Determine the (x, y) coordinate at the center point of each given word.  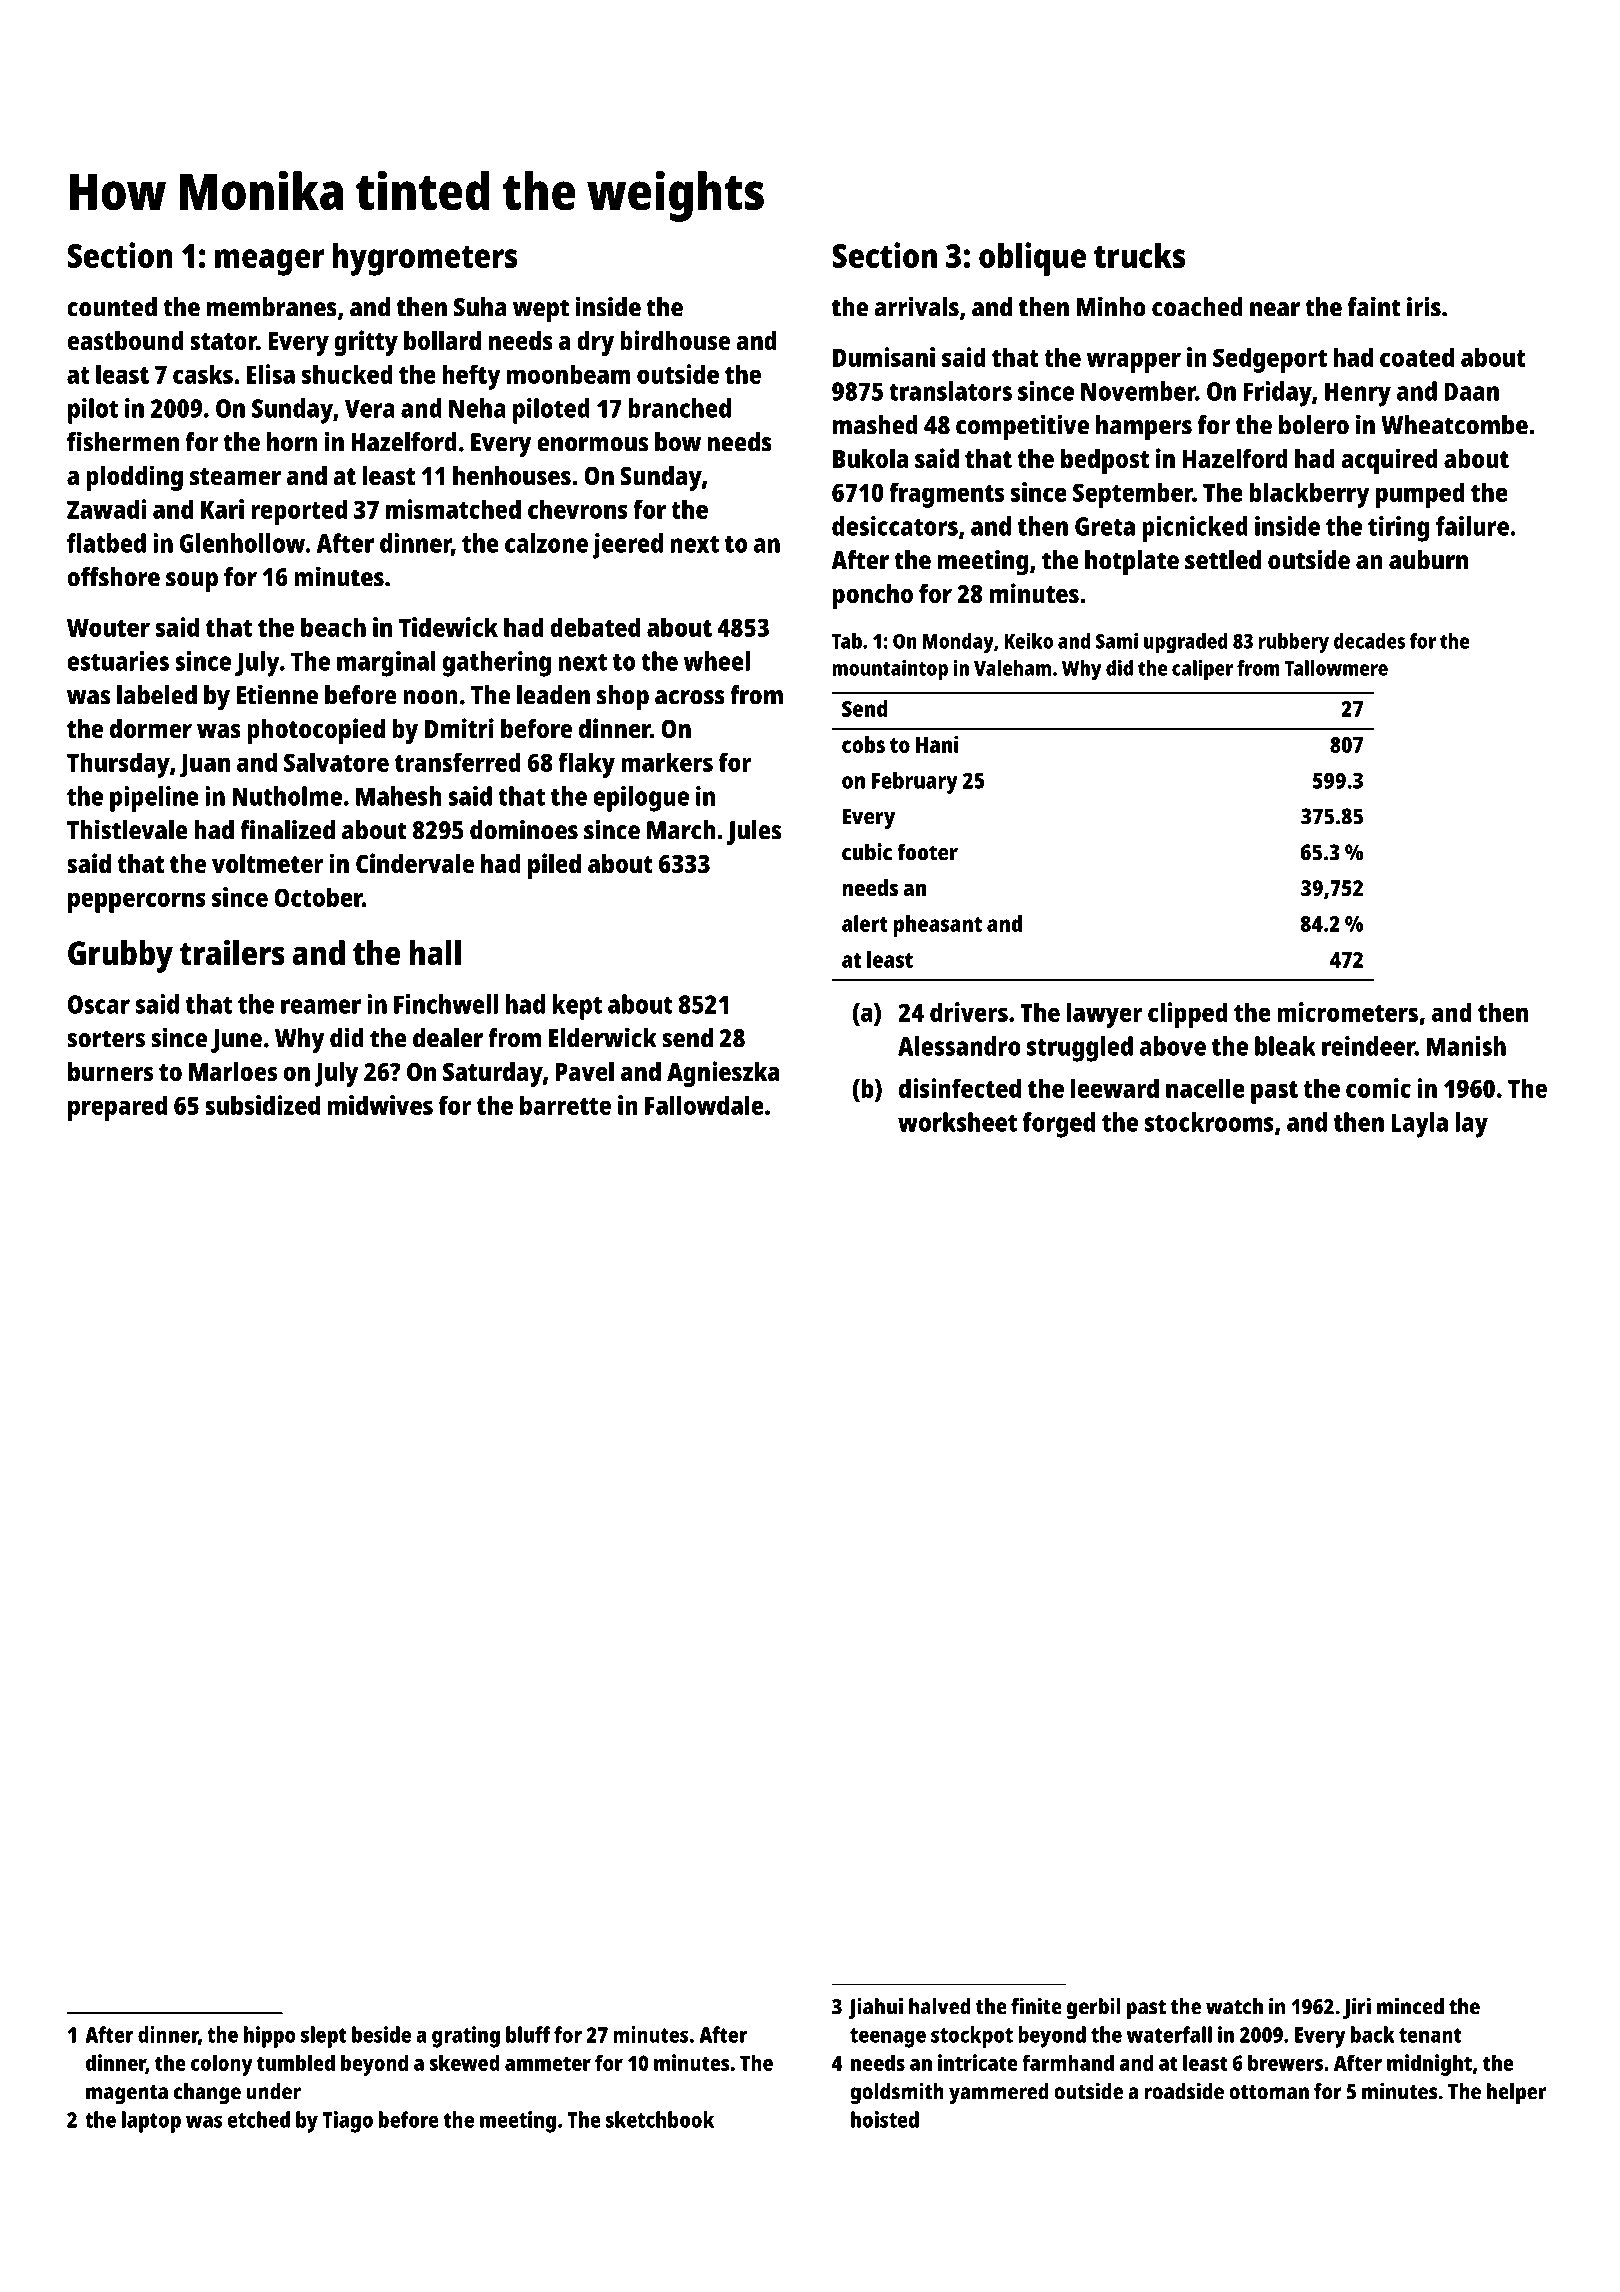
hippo (270, 2037)
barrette (565, 1105)
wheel (717, 661)
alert (865, 923)
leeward (1115, 1088)
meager (269, 262)
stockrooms (1209, 1122)
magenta (127, 2095)
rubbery (1294, 643)
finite (1036, 2006)
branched (679, 408)
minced (1410, 2006)
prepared (117, 1108)
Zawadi (107, 509)
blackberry (1309, 495)
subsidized (262, 1105)
